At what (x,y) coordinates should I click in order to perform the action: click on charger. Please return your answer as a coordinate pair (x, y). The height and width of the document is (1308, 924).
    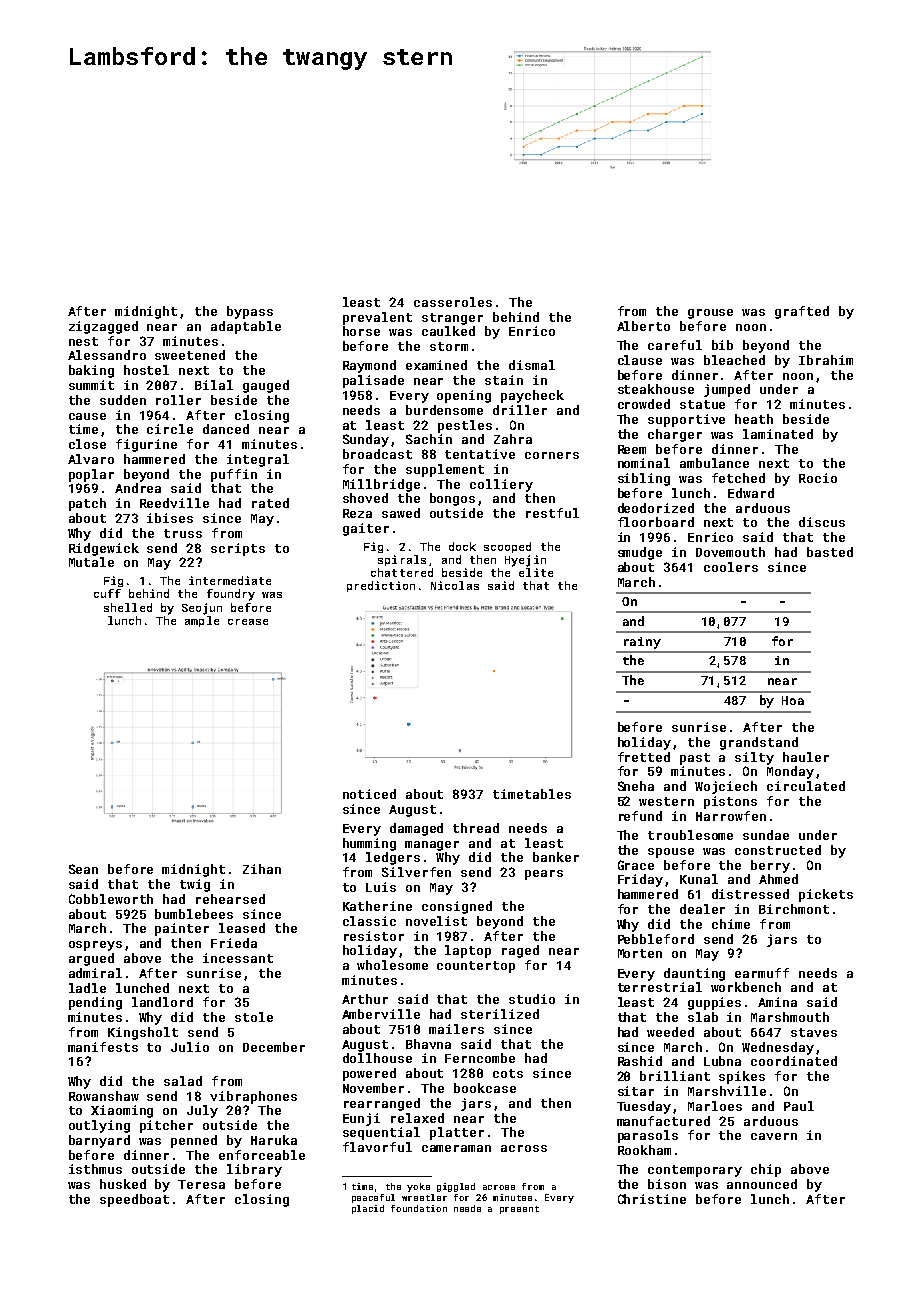
    Looking at the image, I should click on (675, 435).
